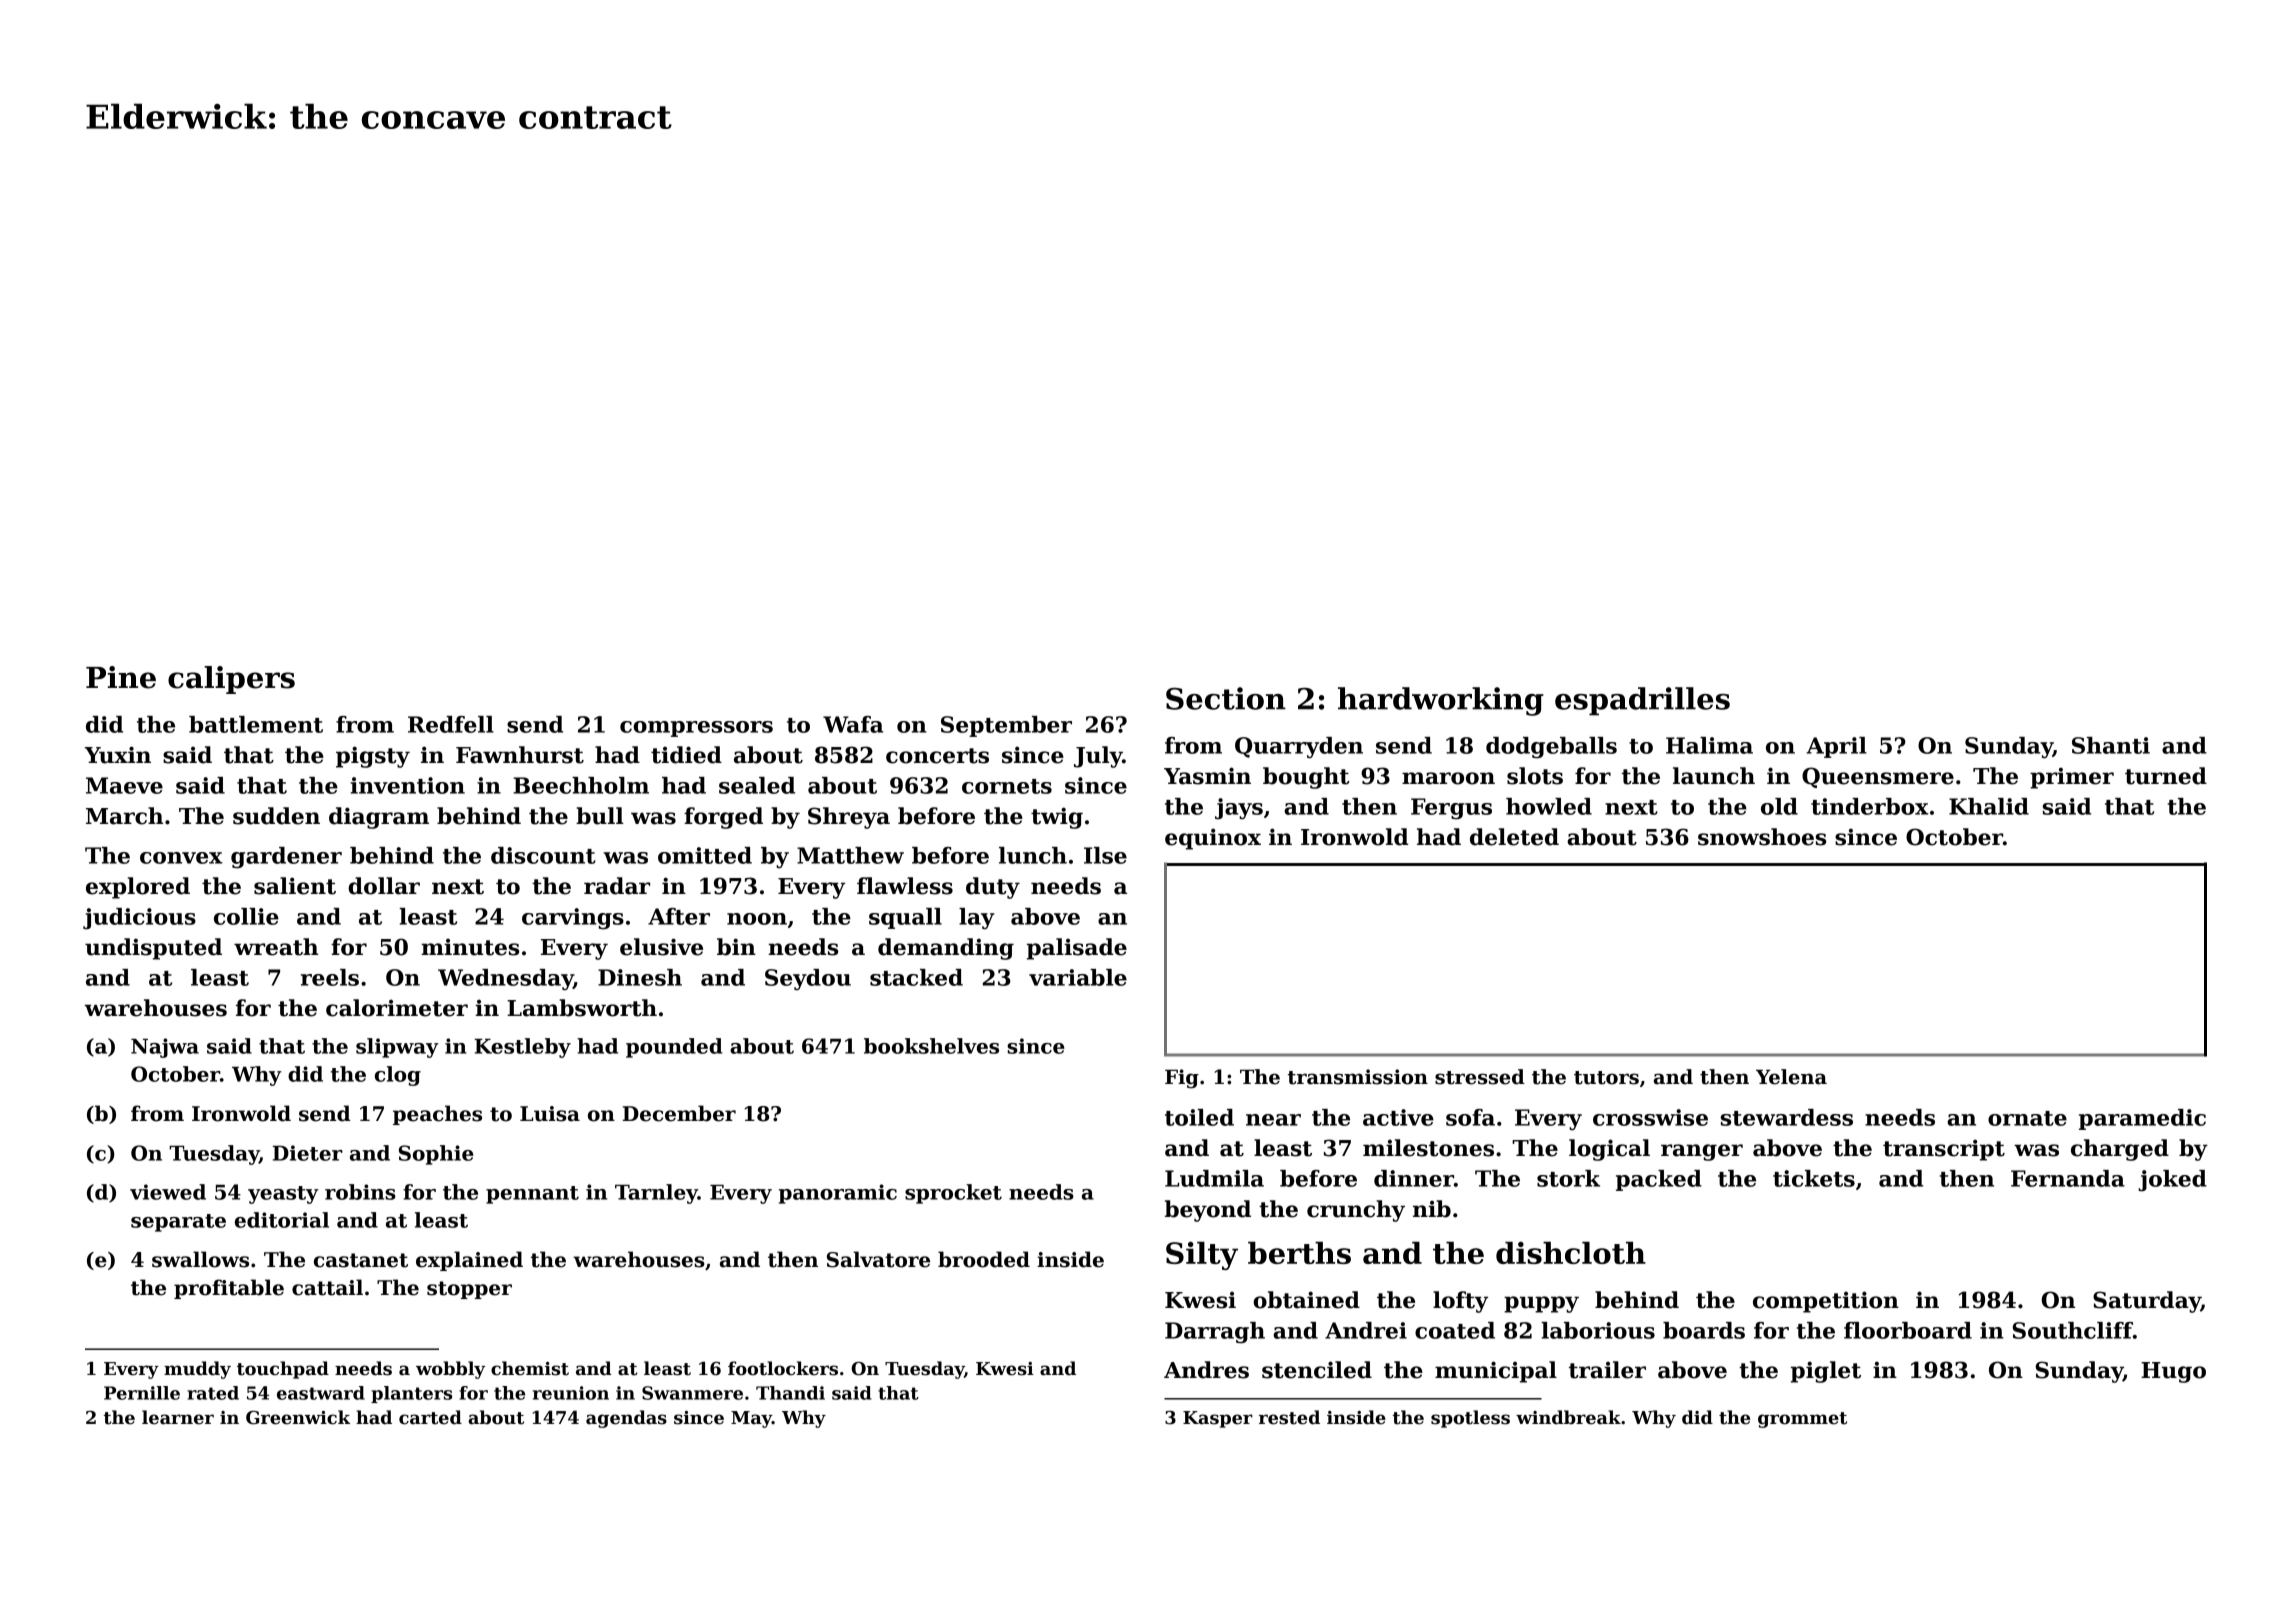 This page has height=1620, width=2292. Describe the element at coordinates (307, 1153) in the page. I see `Dieter` at that location.
